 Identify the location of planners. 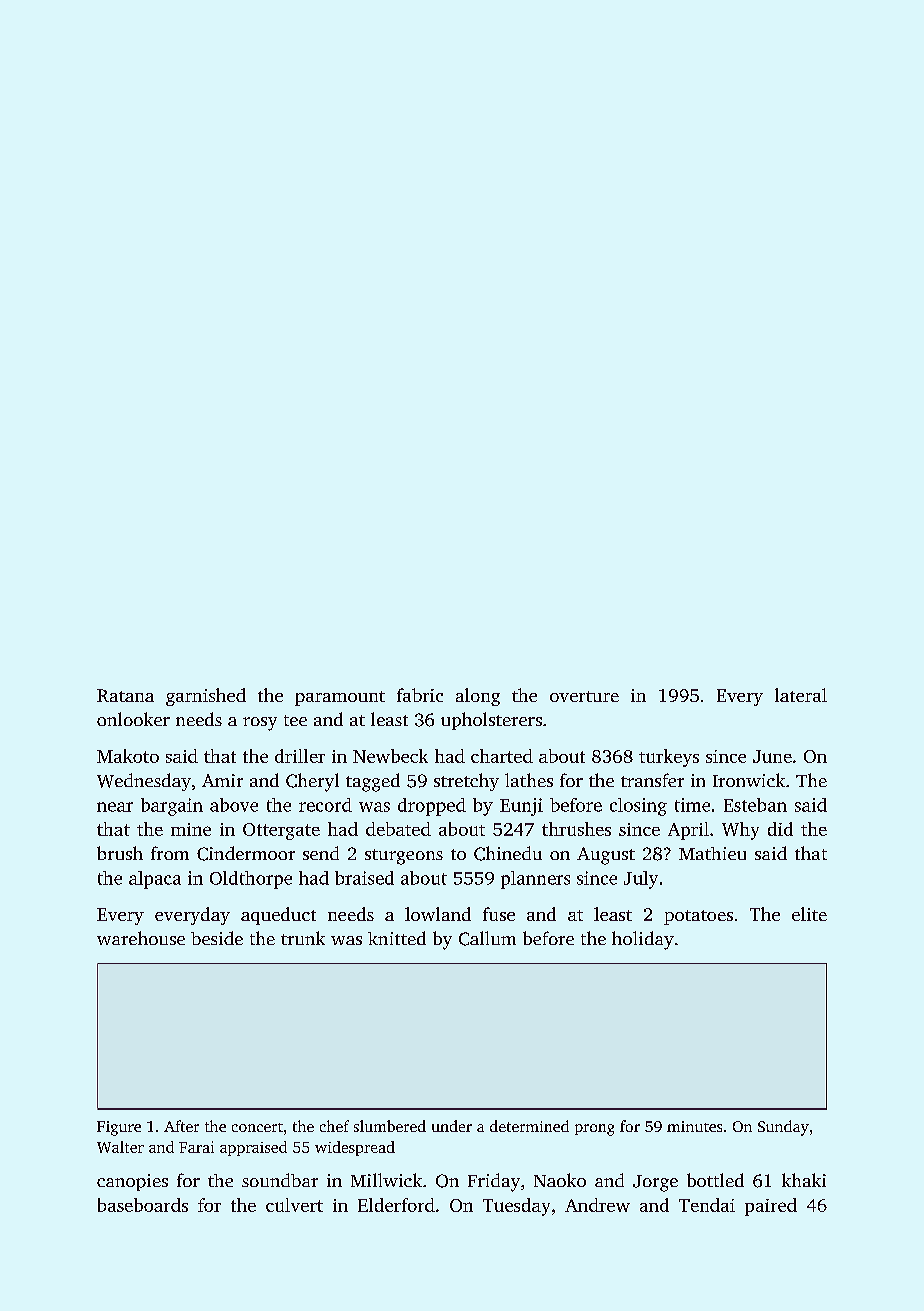
(535, 880).
